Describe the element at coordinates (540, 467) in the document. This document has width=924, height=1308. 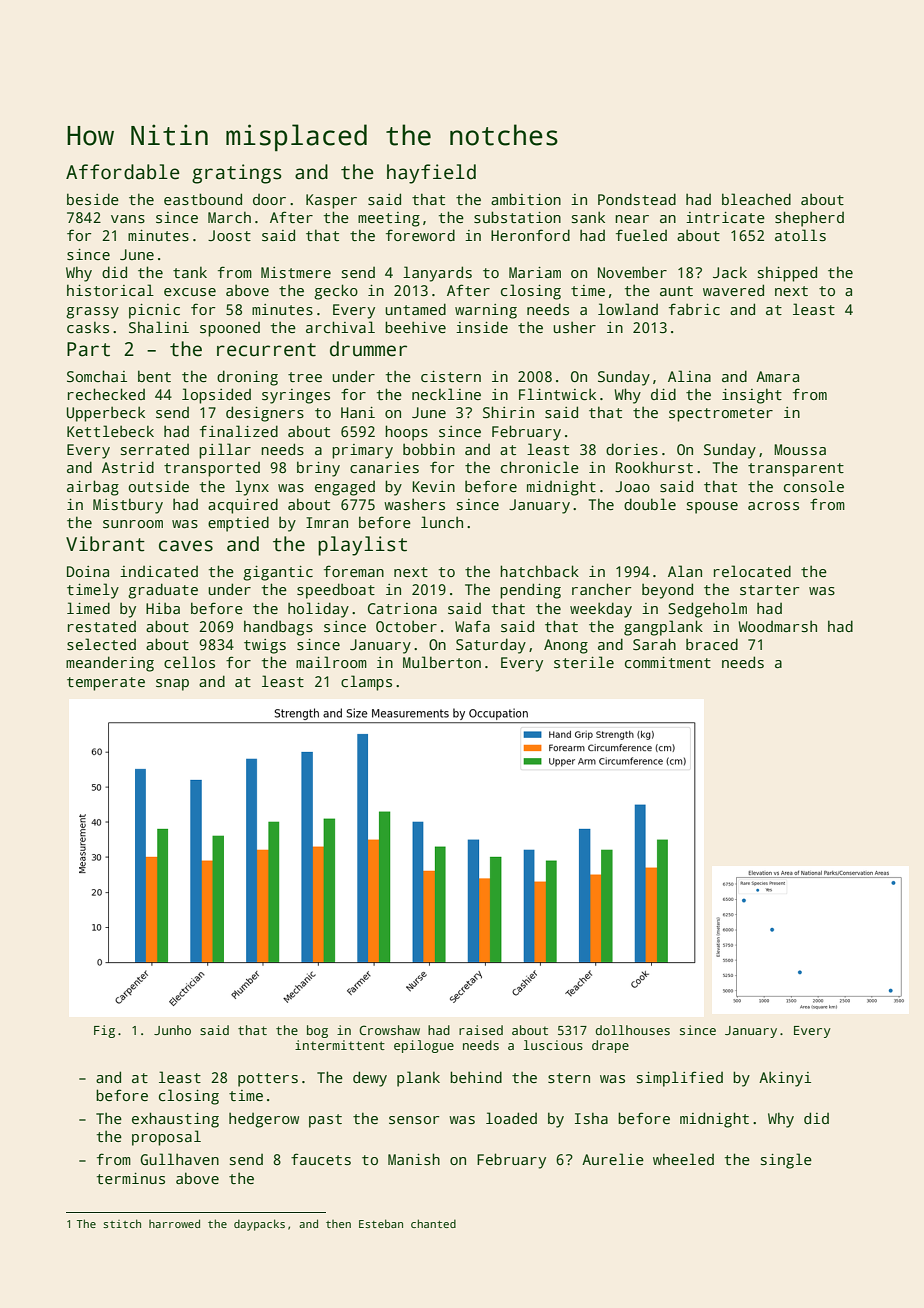
I see `chronicle` at that location.
